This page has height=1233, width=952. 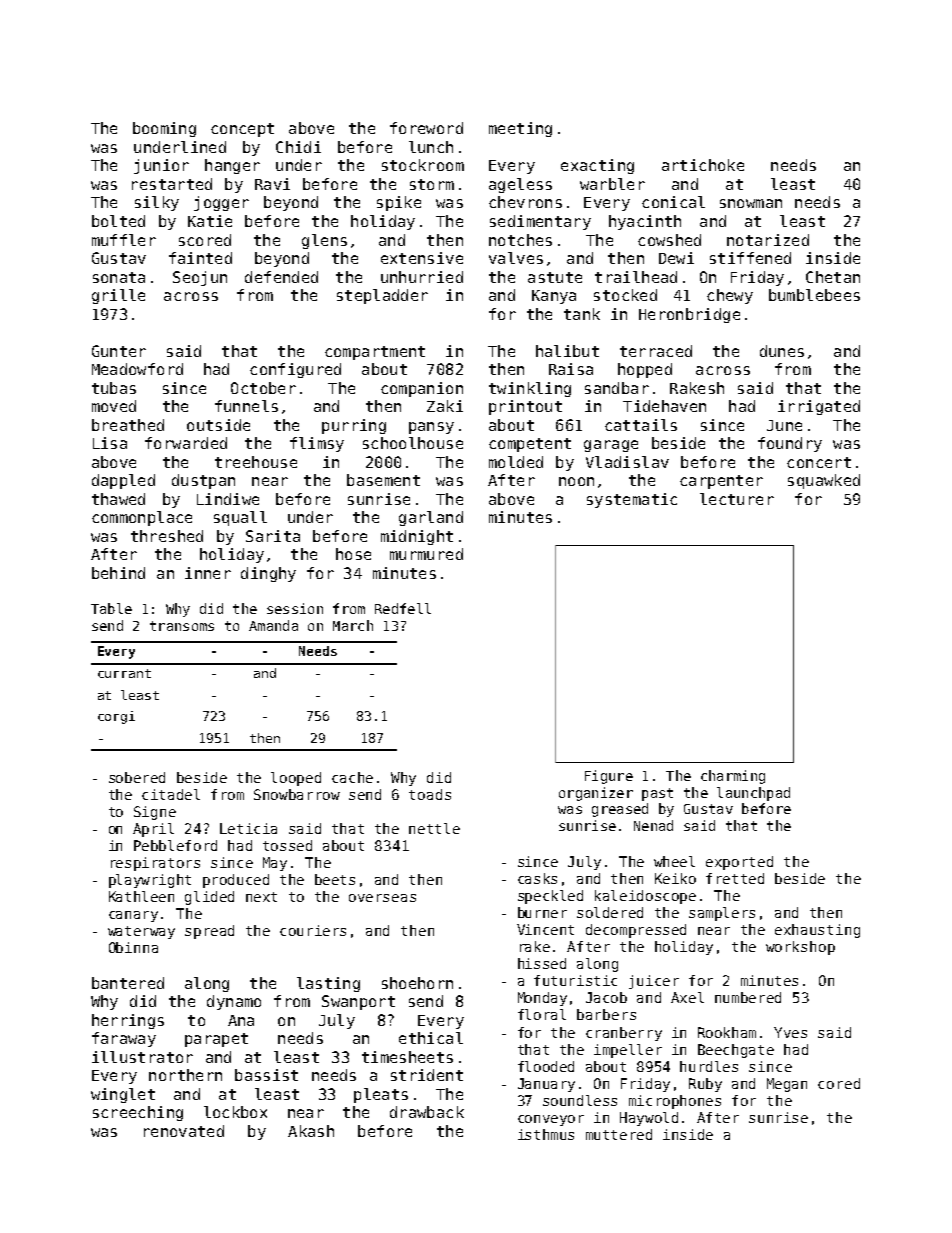 What do you see at coordinates (751, 203) in the page?
I see `snowman` at bounding box center [751, 203].
